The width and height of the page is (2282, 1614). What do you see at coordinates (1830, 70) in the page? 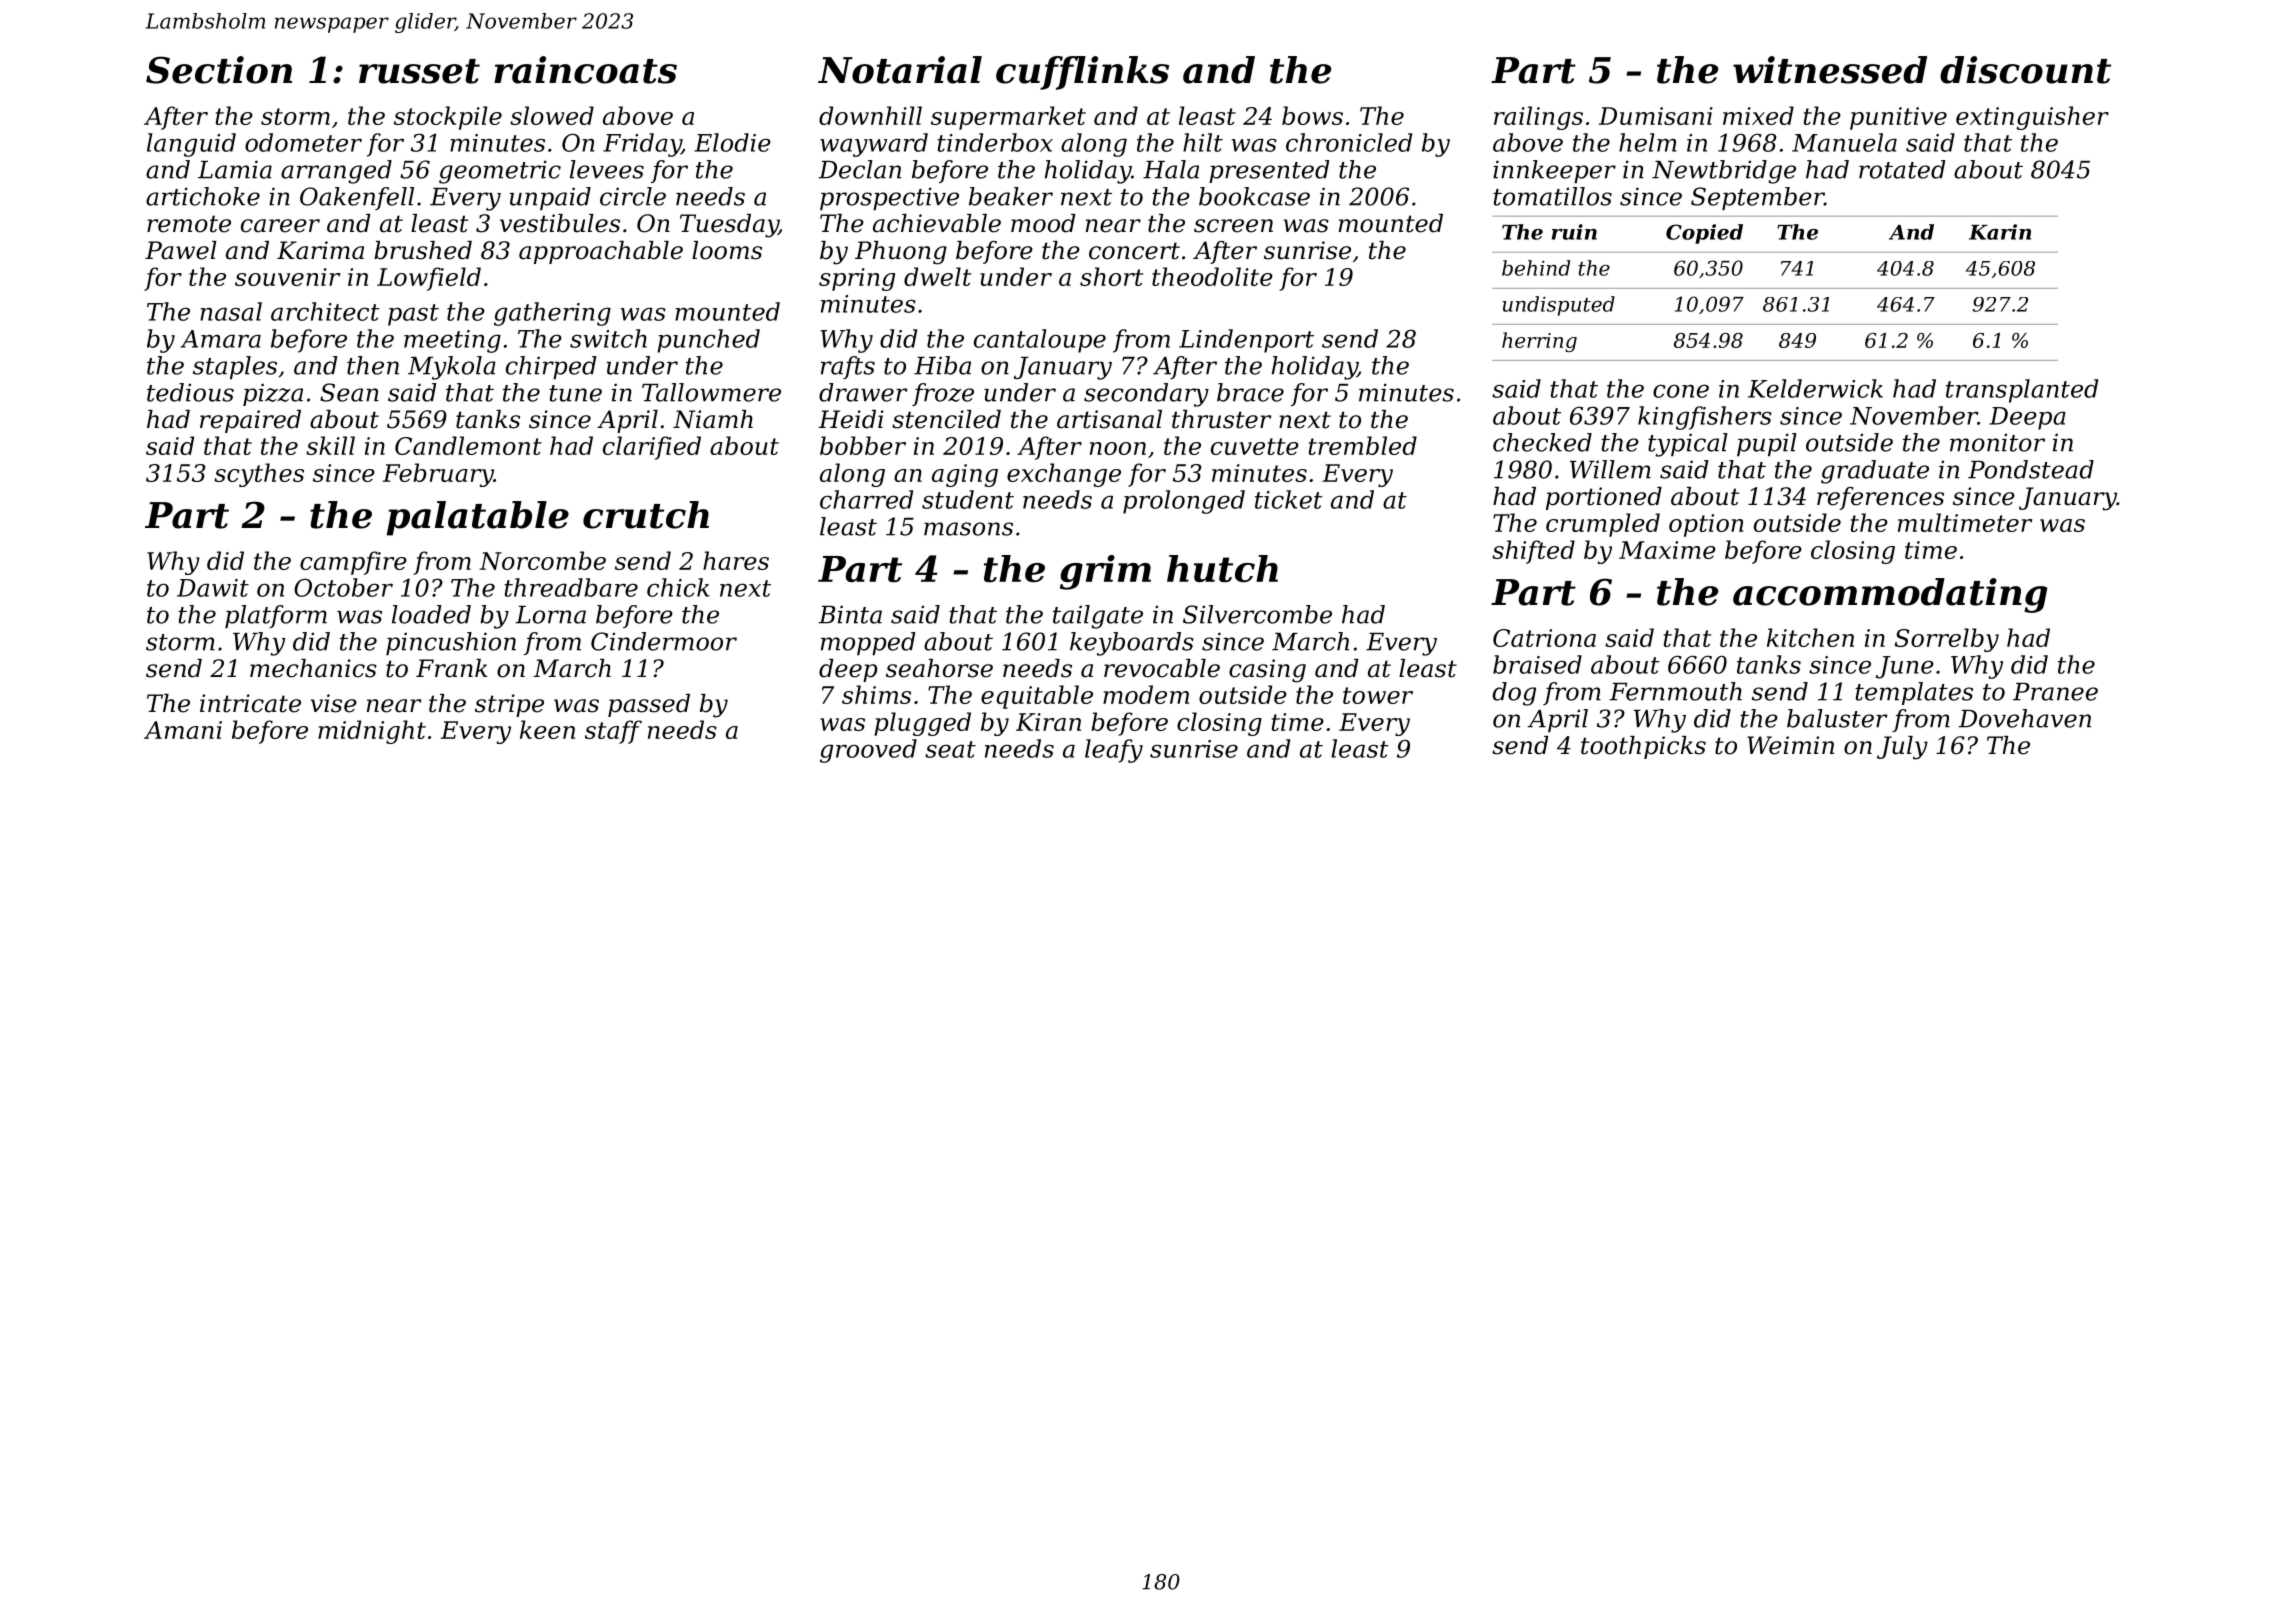
I see `witnessed` at bounding box center [1830, 70].
